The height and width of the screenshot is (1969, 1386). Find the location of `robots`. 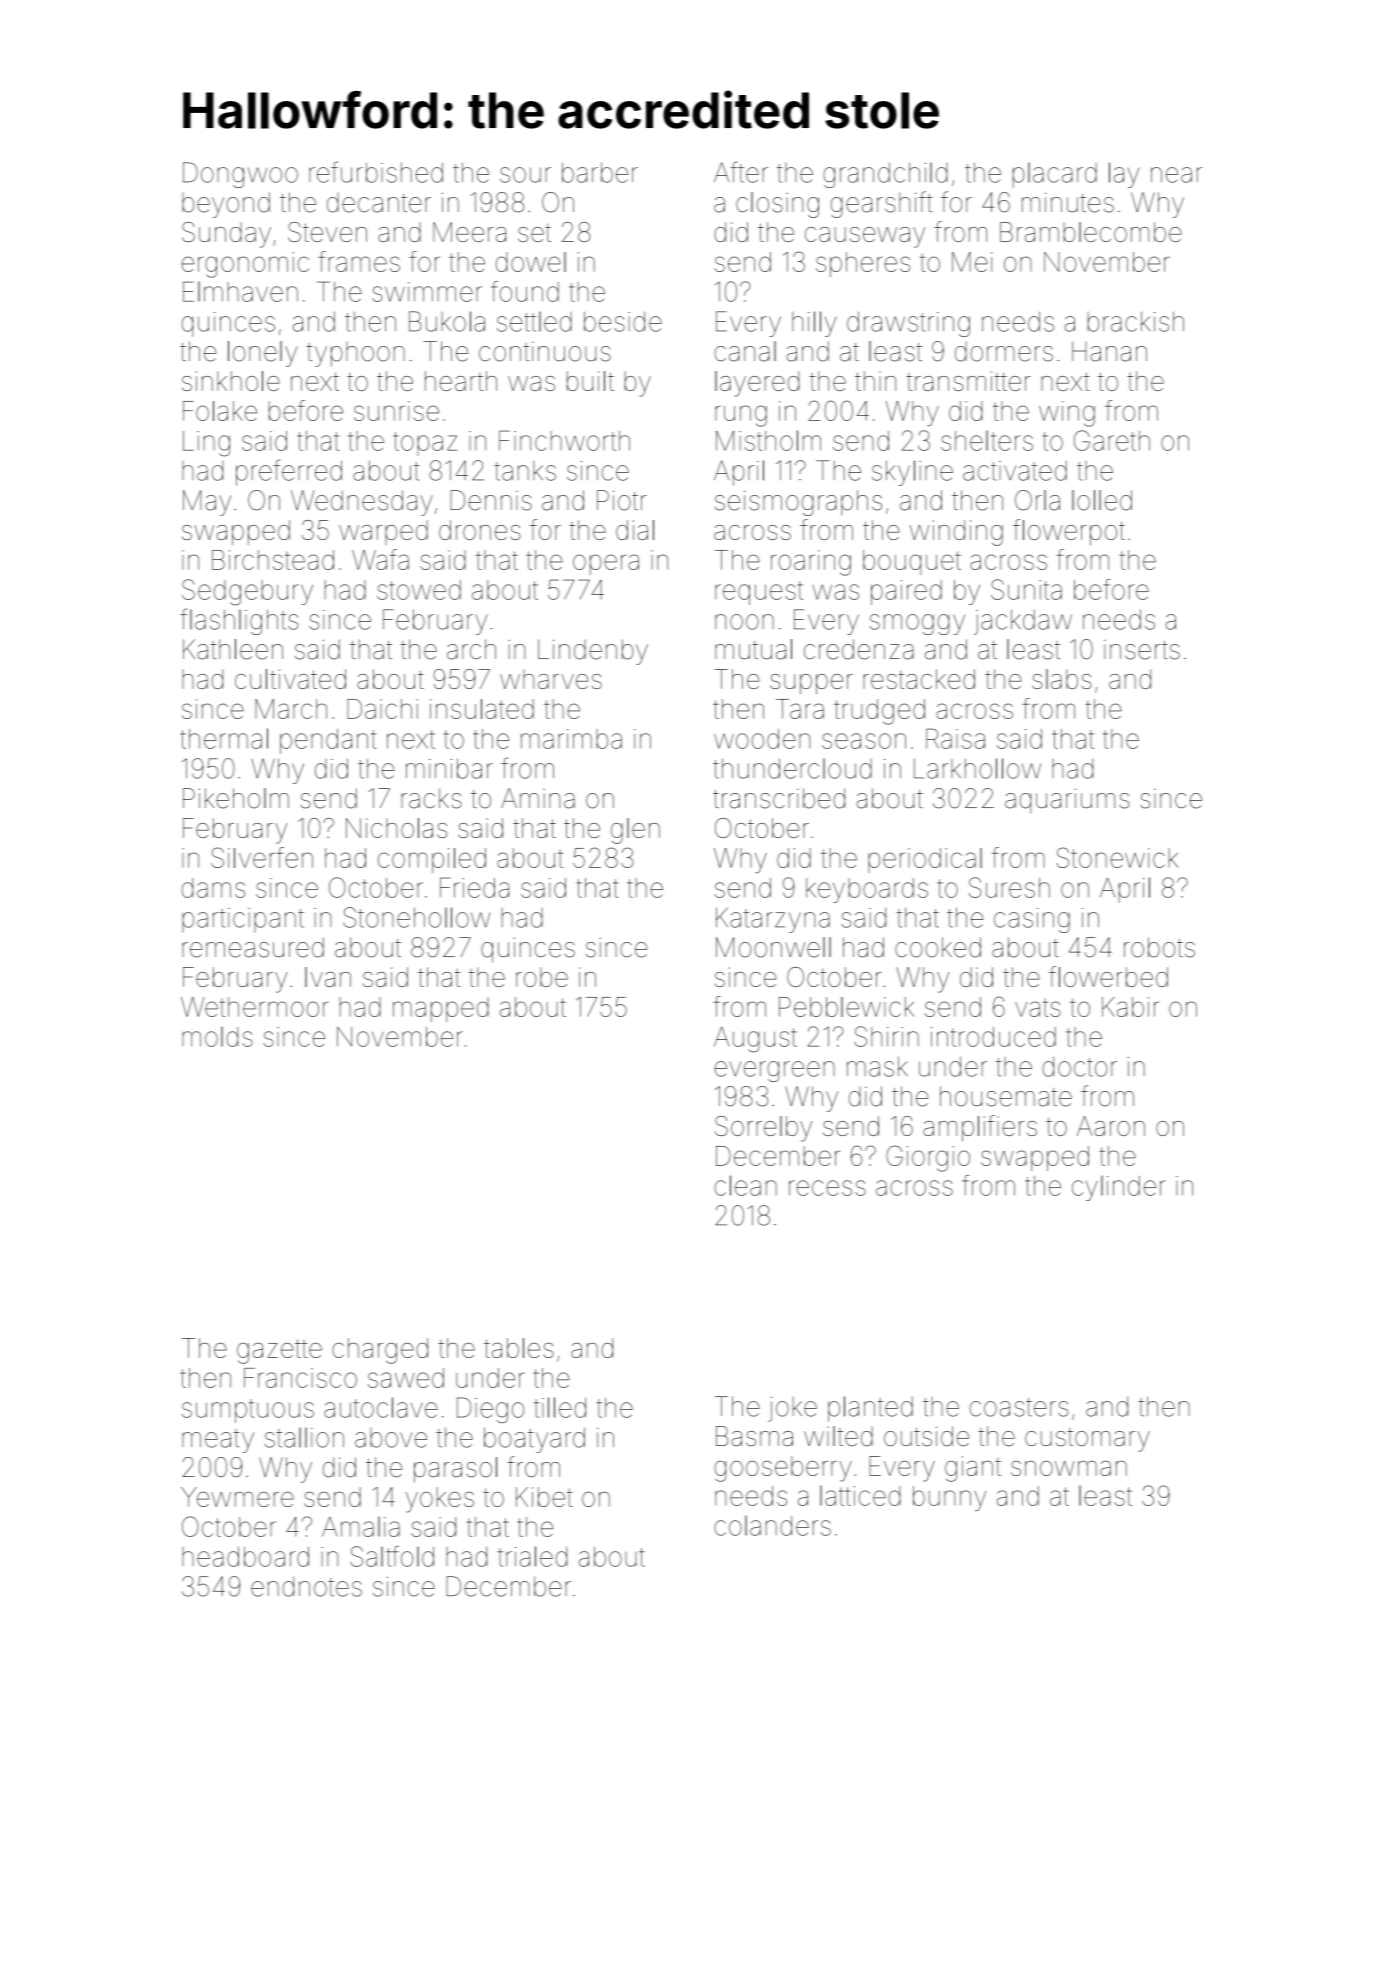

robots is located at coordinates (1159, 947).
